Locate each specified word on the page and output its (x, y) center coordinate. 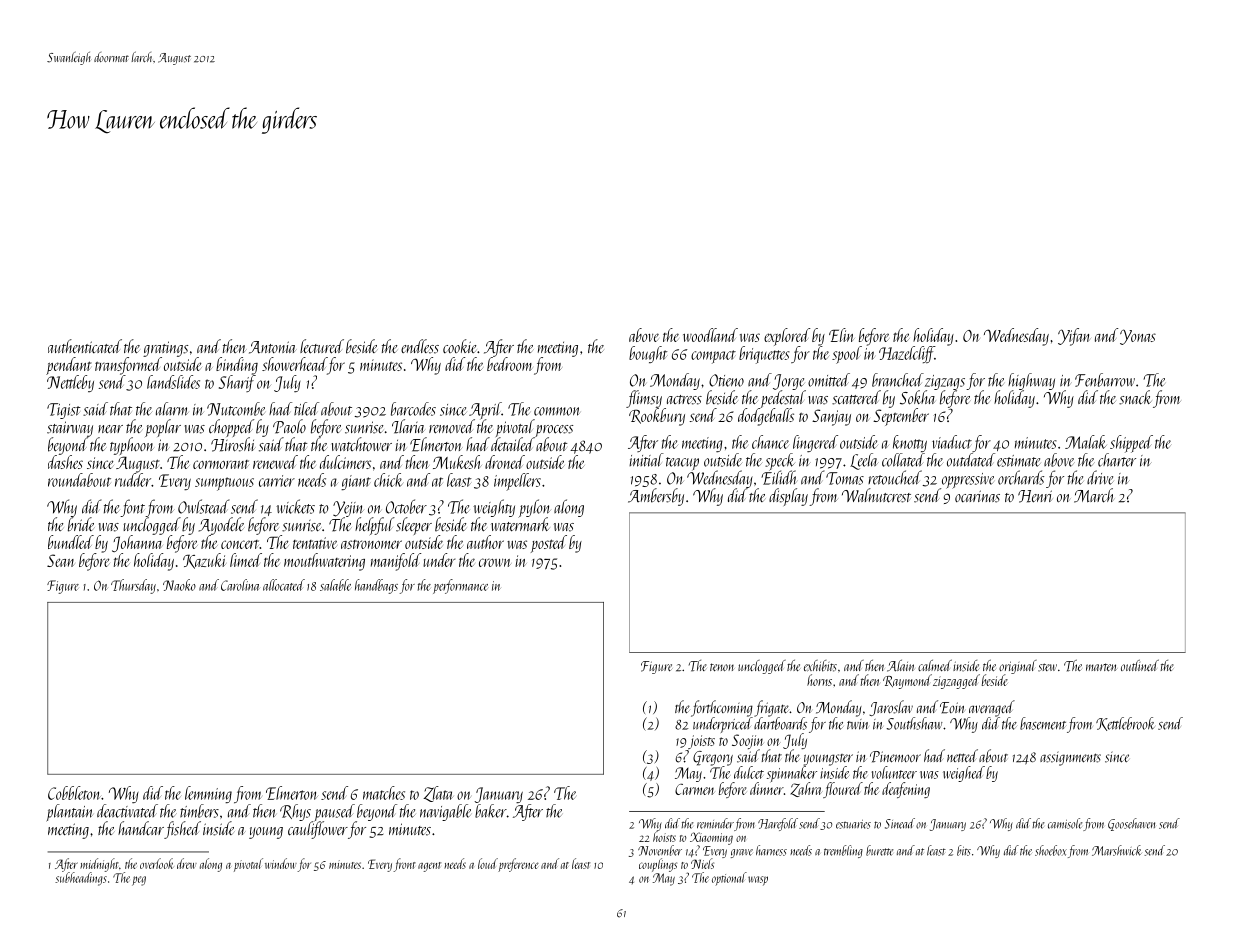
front (404, 865)
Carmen (695, 789)
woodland (710, 335)
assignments (1070, 759)
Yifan (1073, 337)
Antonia (273, 347)
